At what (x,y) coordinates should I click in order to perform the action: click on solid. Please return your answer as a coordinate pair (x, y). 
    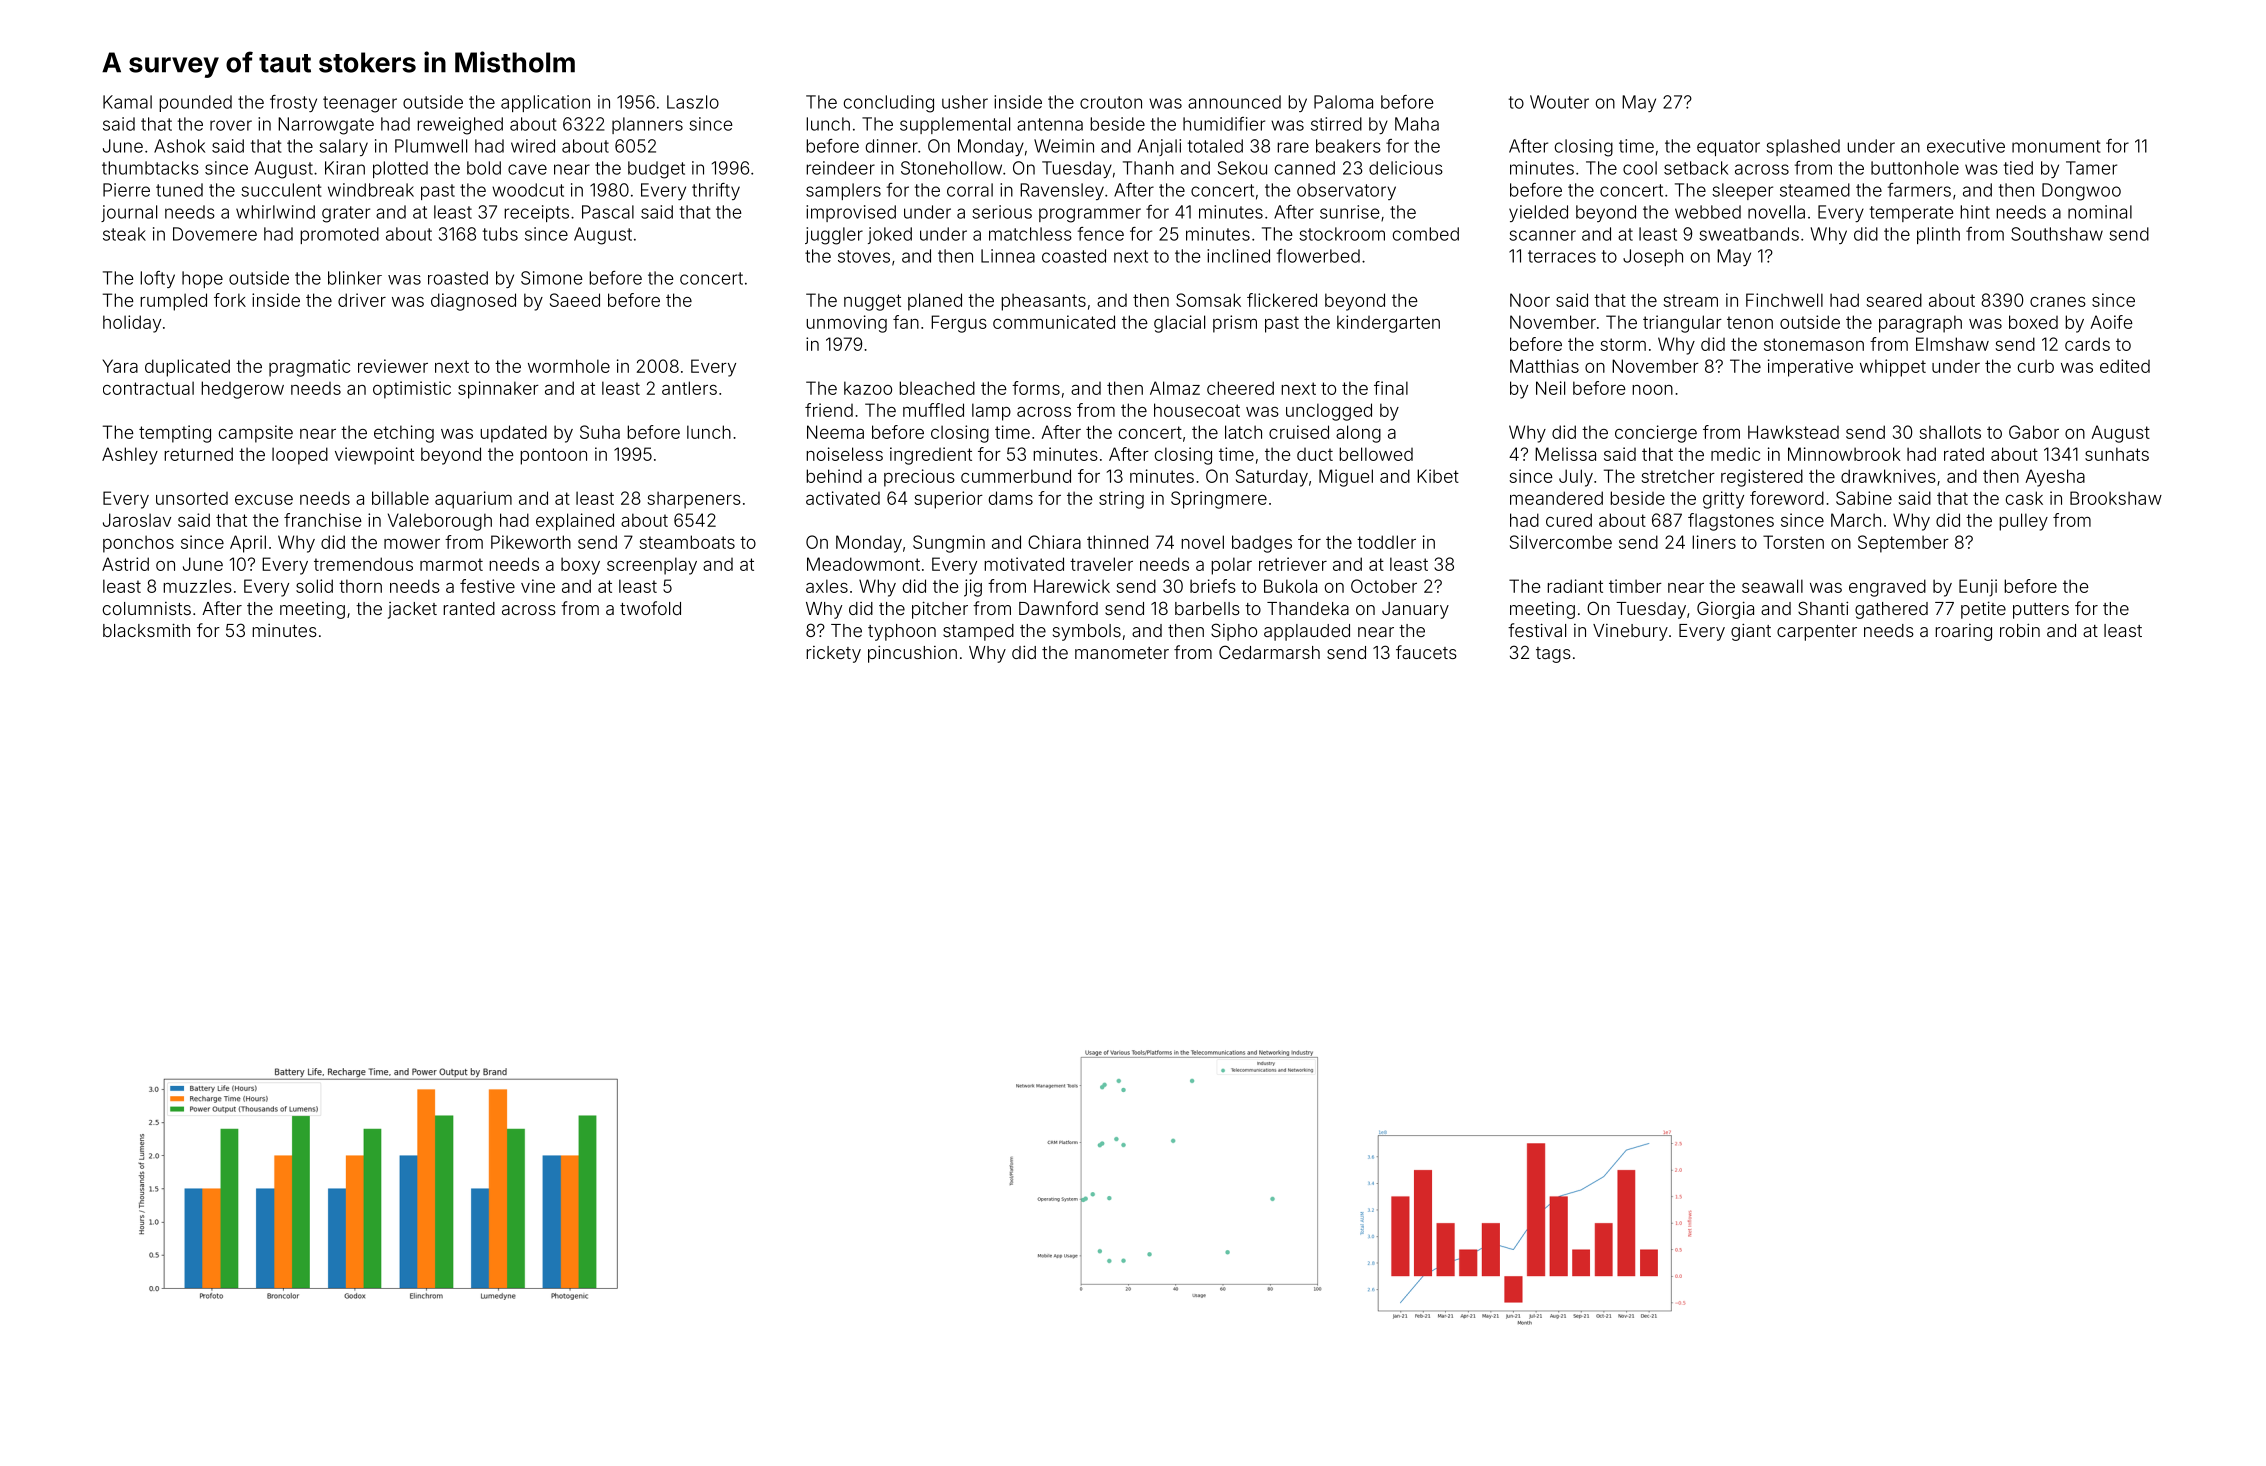
    Looking at the image, I should click on (314, 586).
